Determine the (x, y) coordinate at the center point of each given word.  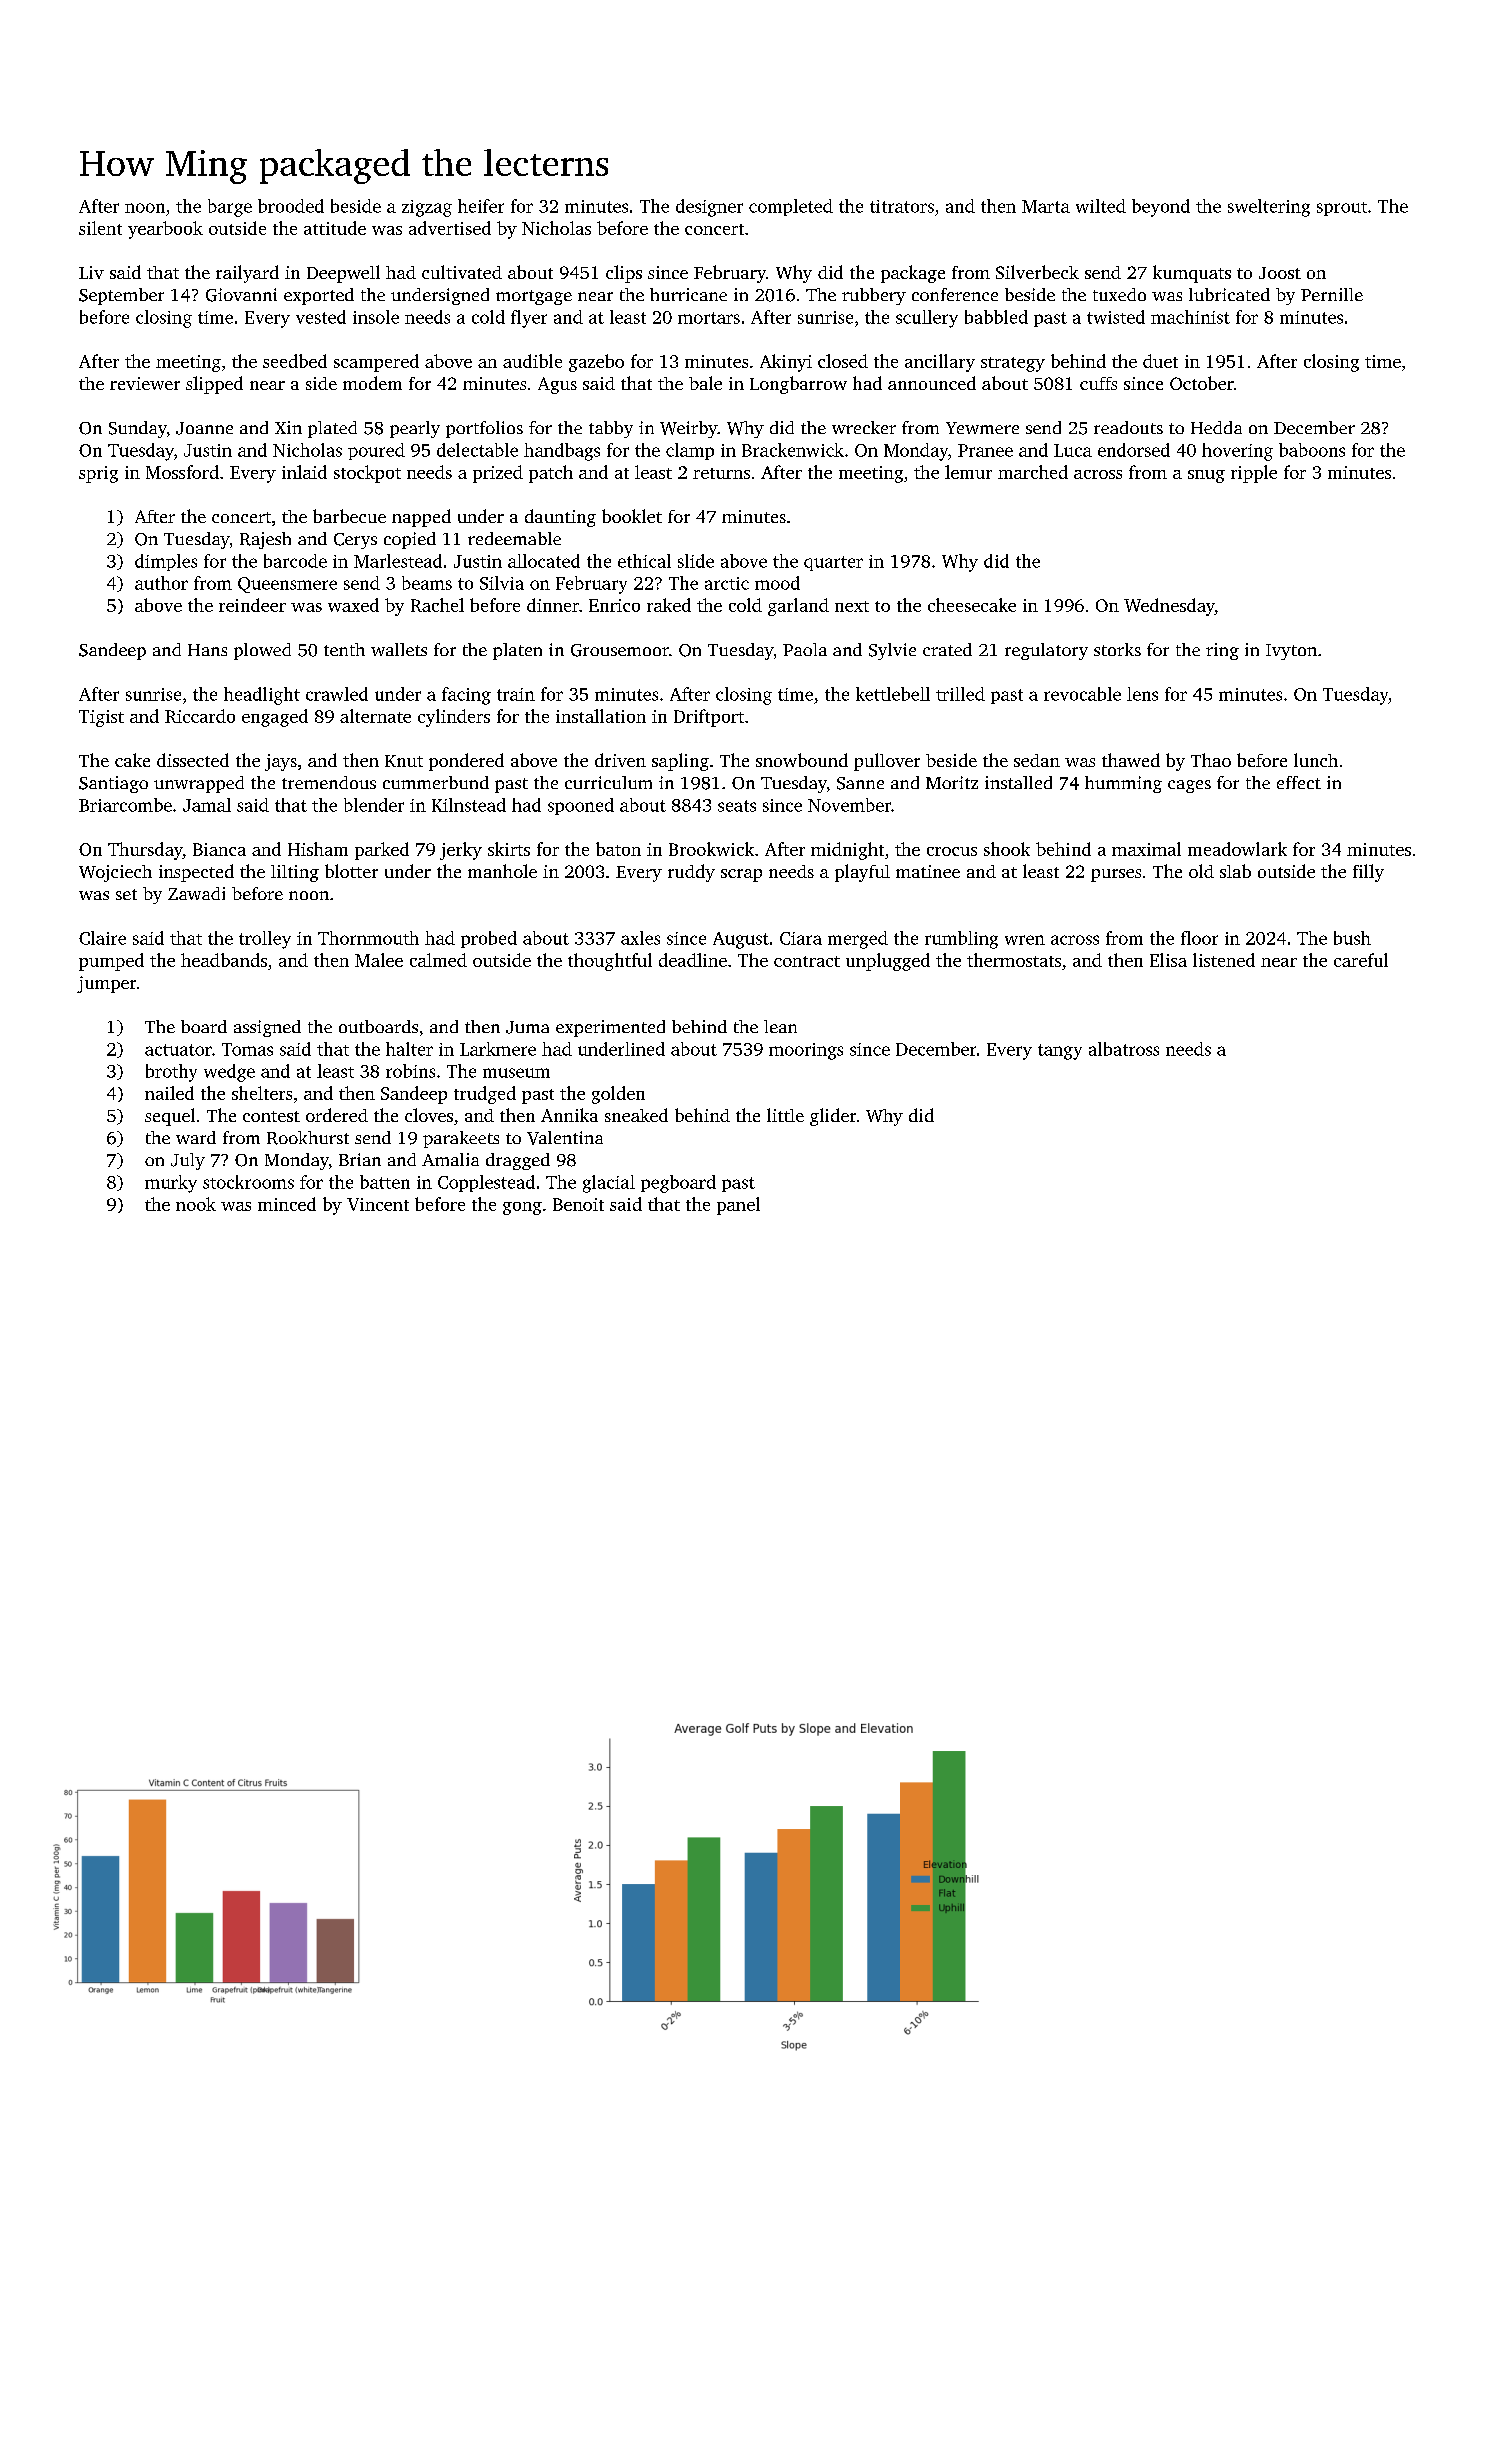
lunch (1316, 760)
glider (833, 1117)
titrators (902, 206)
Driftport (709, 718)
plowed (262, 651)
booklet (632, 516)
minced (287, 1204)
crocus (952, 851)
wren (1025, 940)
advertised (450, 228)
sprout (1342, 209)
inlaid (304, 472)
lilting (295, 873)
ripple (1254, 474)
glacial (609, 1184)
